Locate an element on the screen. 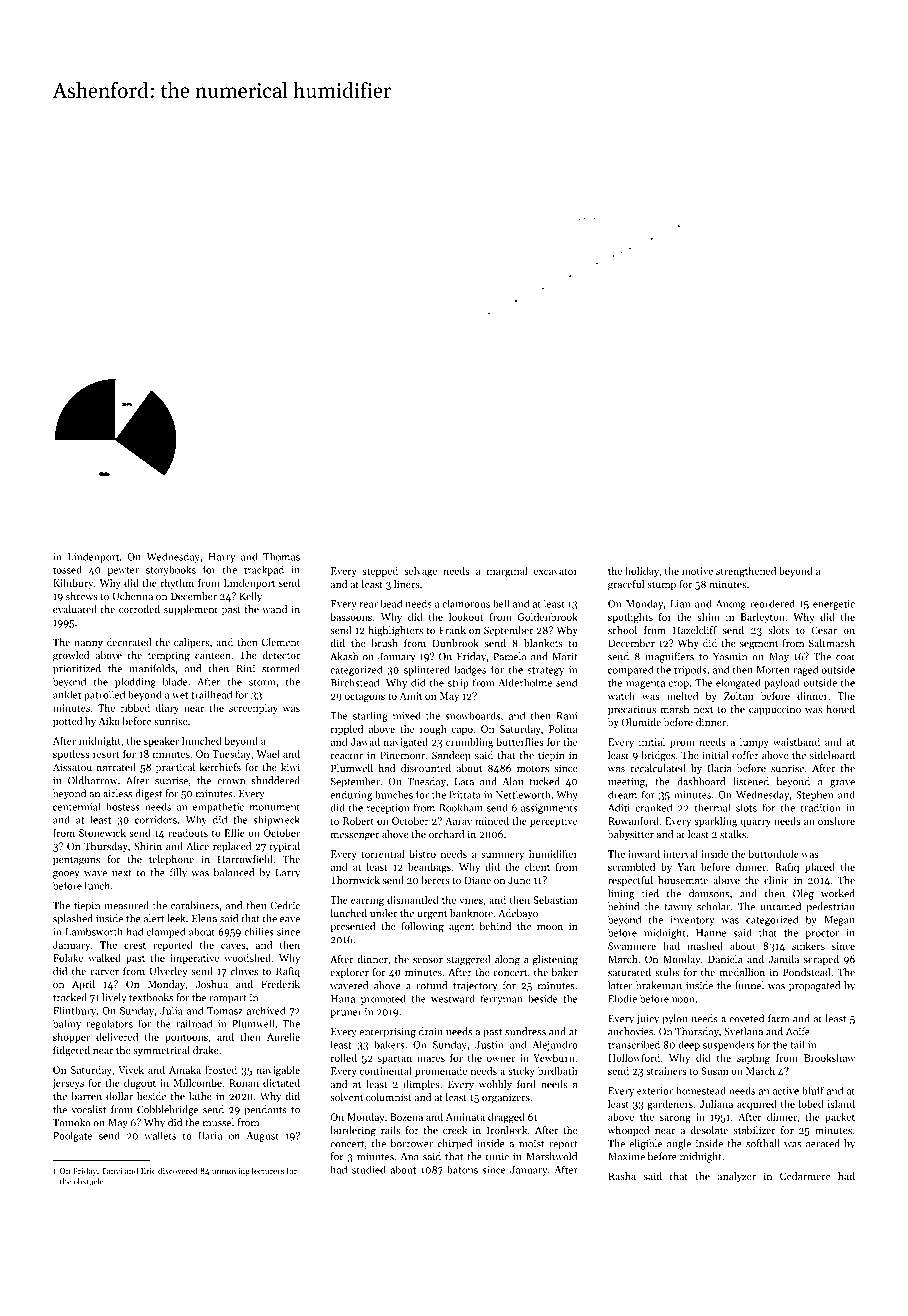 This screenshot has height=1316, width=908. Brookshaw is located at coordinates (829, 1058).
